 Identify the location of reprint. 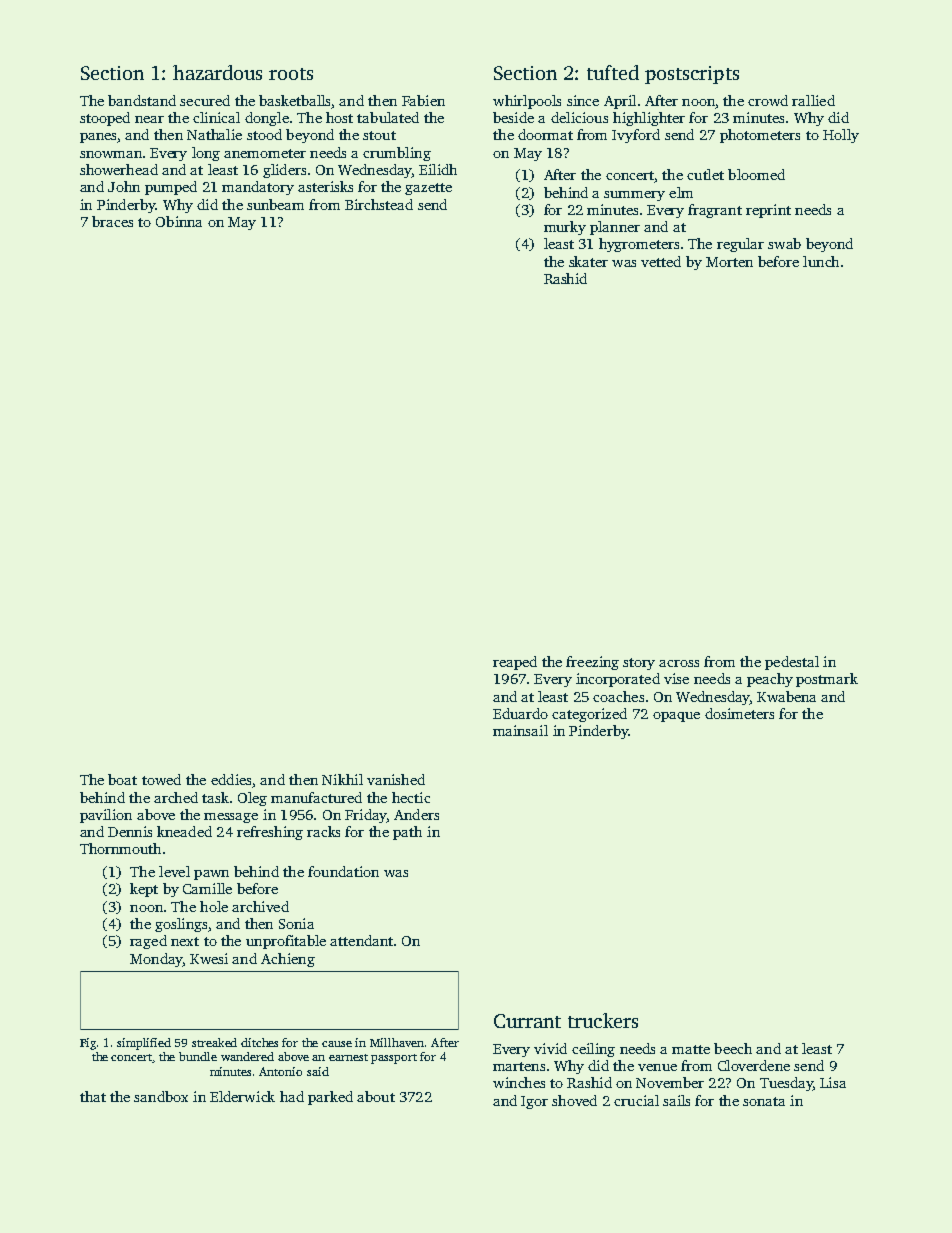
(768, 211).
